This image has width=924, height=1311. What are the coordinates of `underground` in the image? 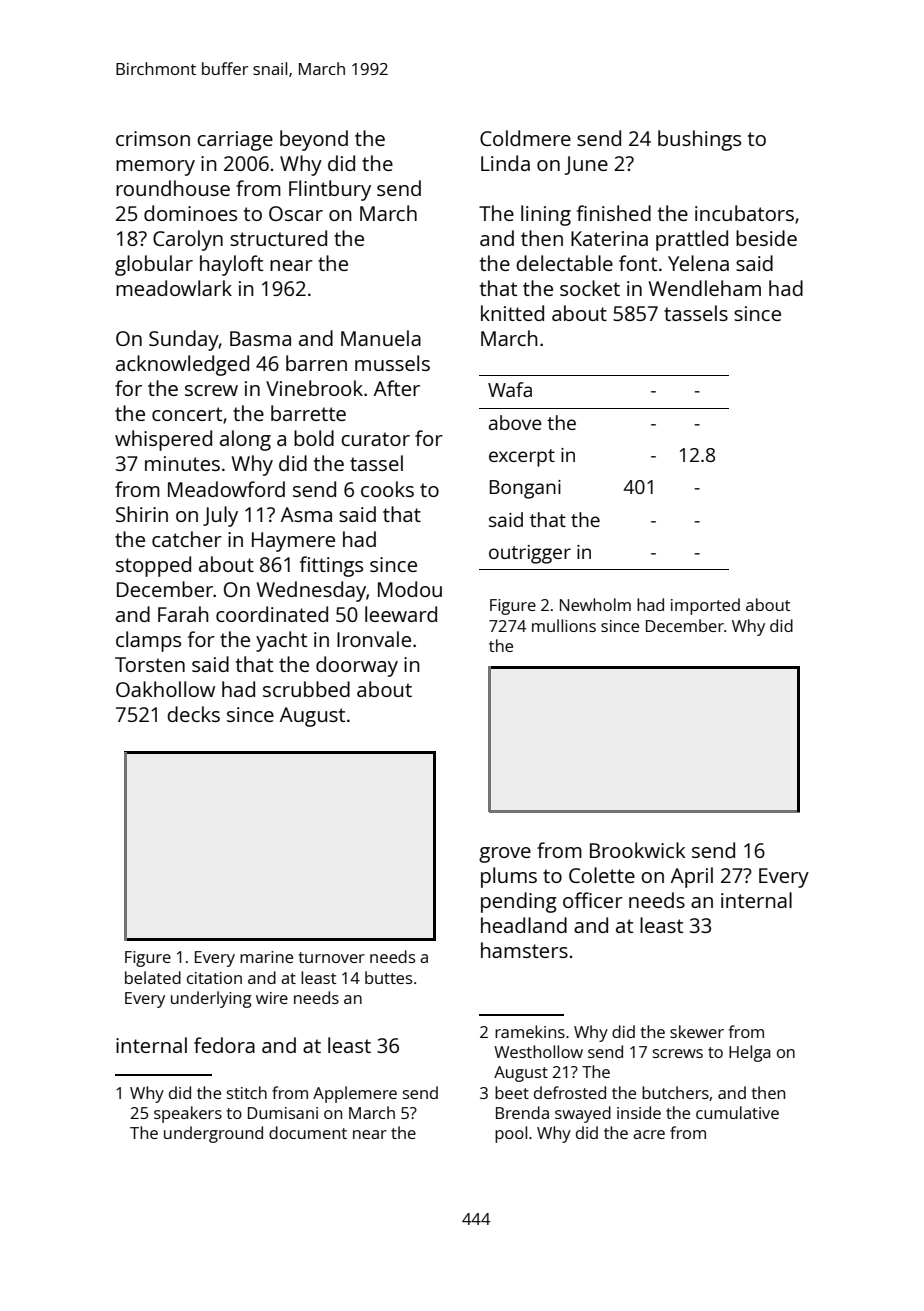 It's located at (213, 1134).
